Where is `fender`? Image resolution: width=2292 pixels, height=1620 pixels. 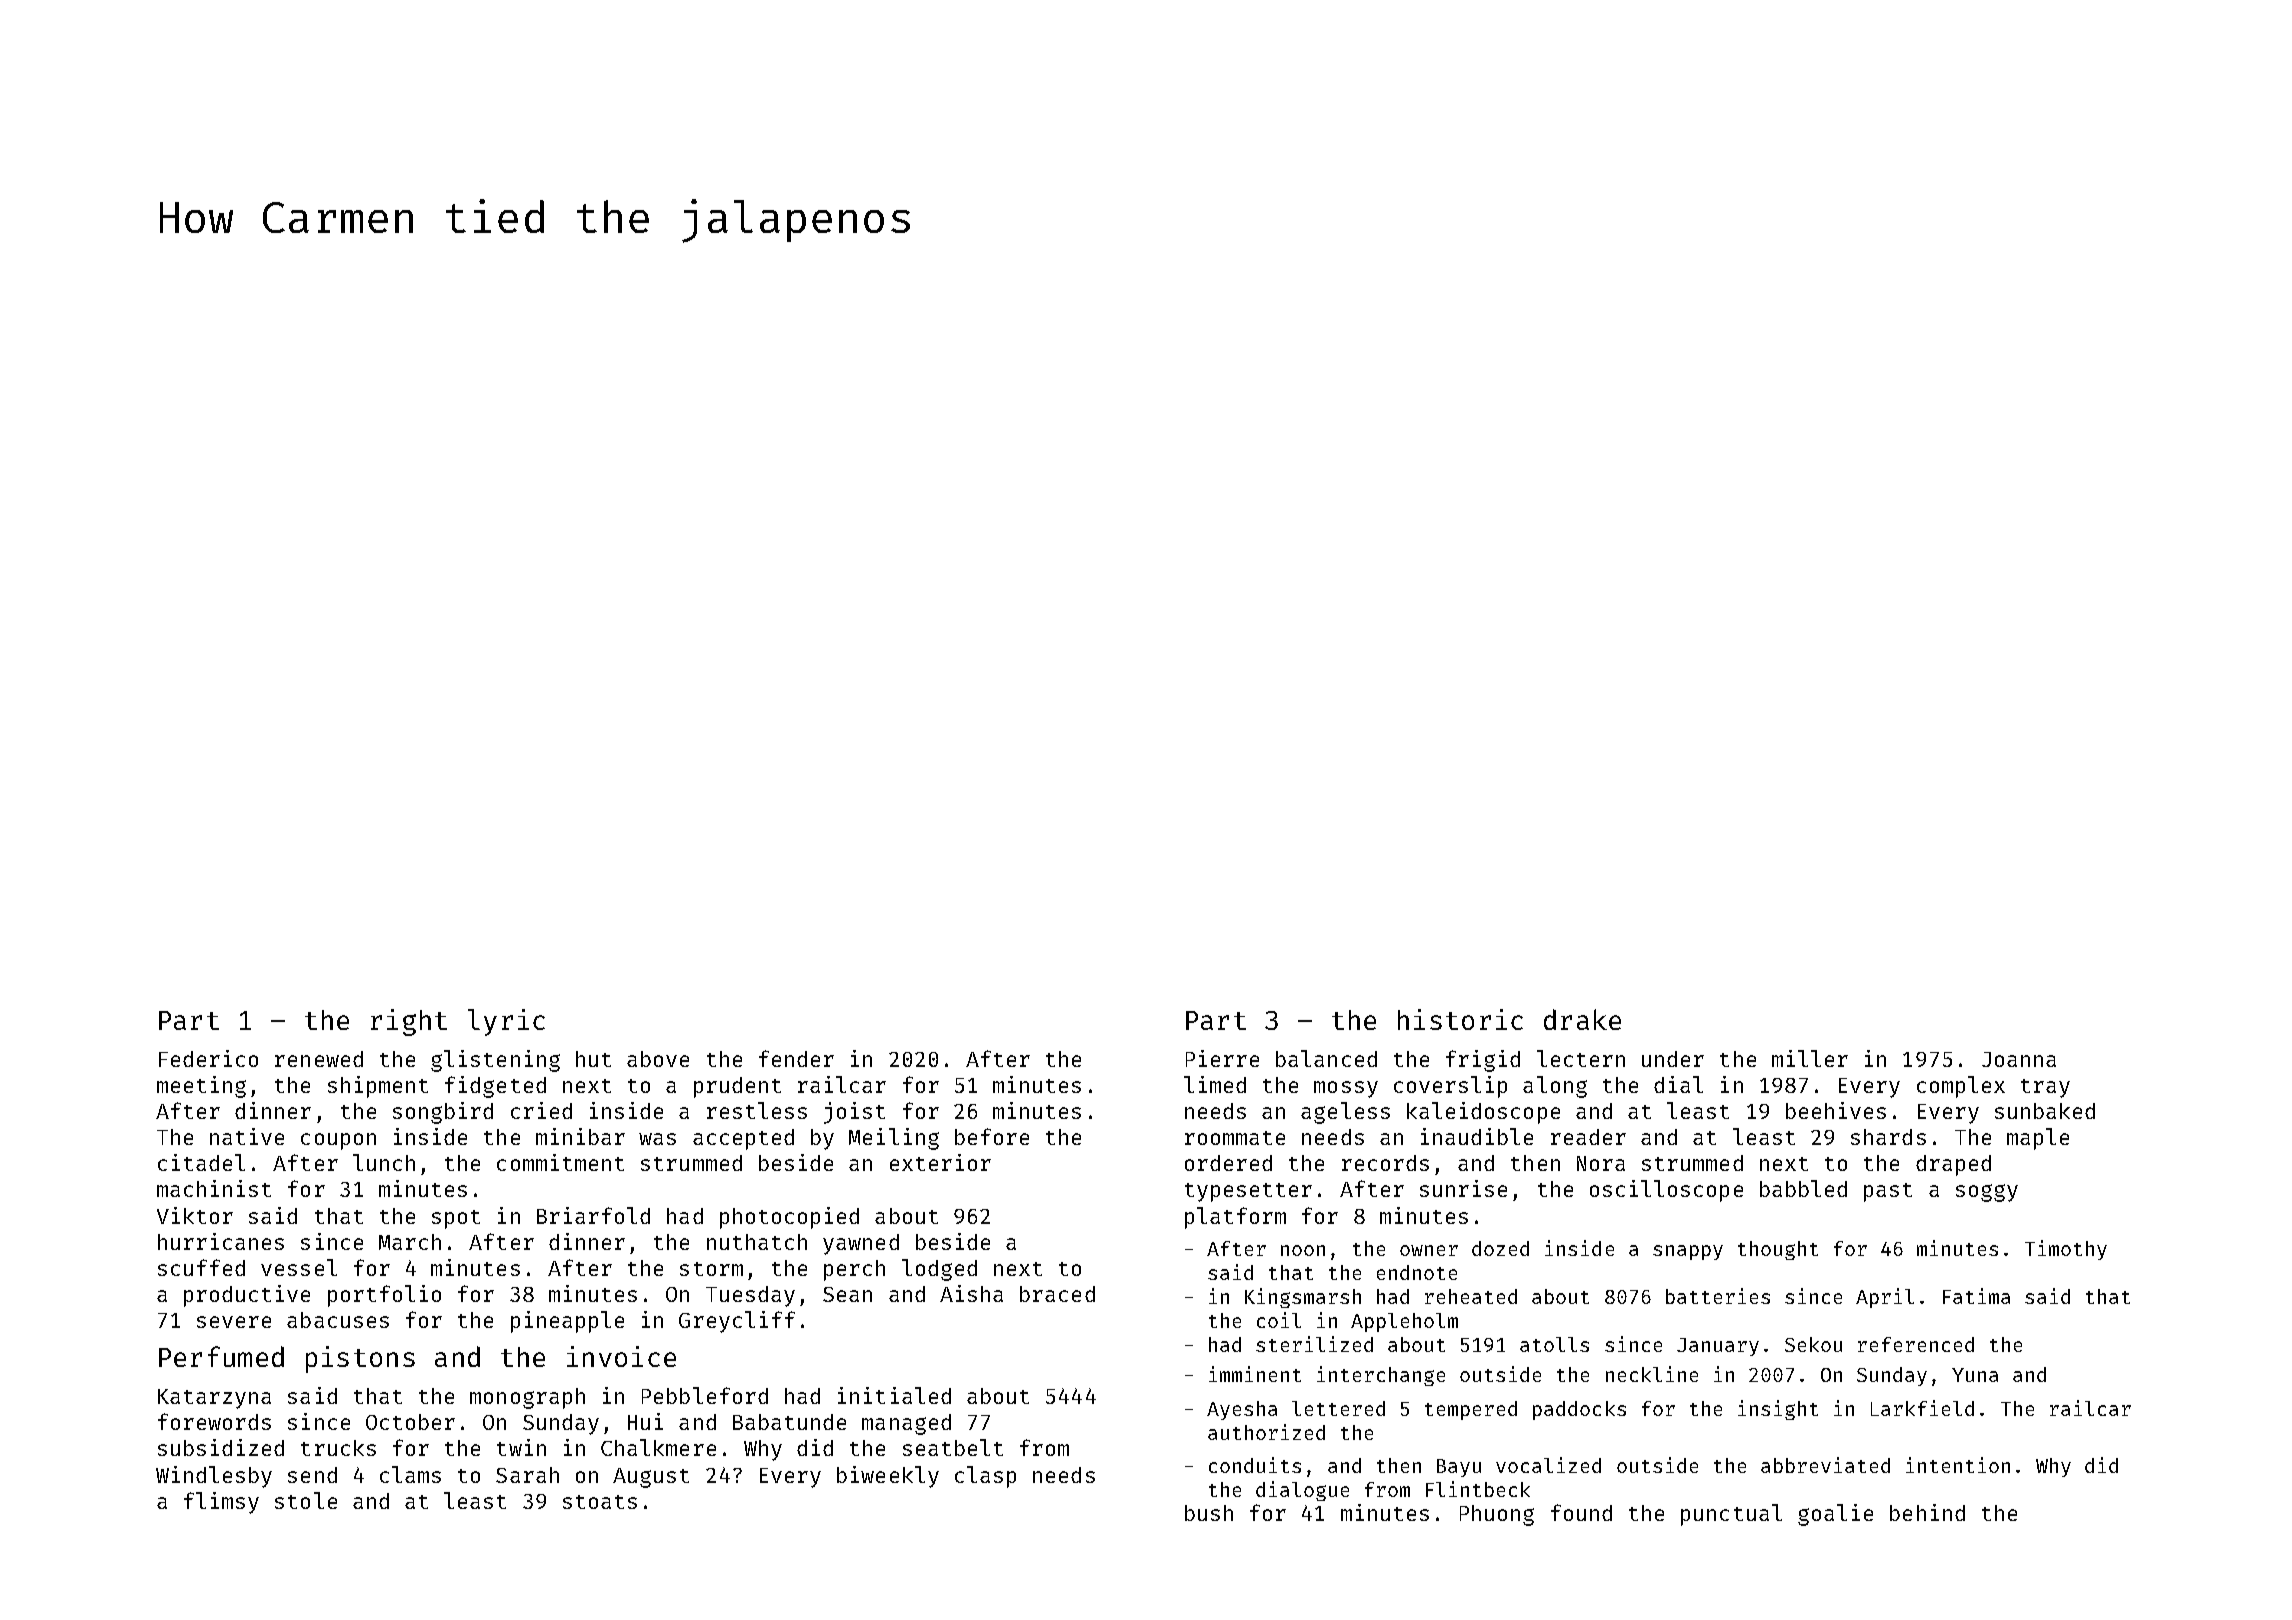 fender is located at coordinates (796, 1058).
